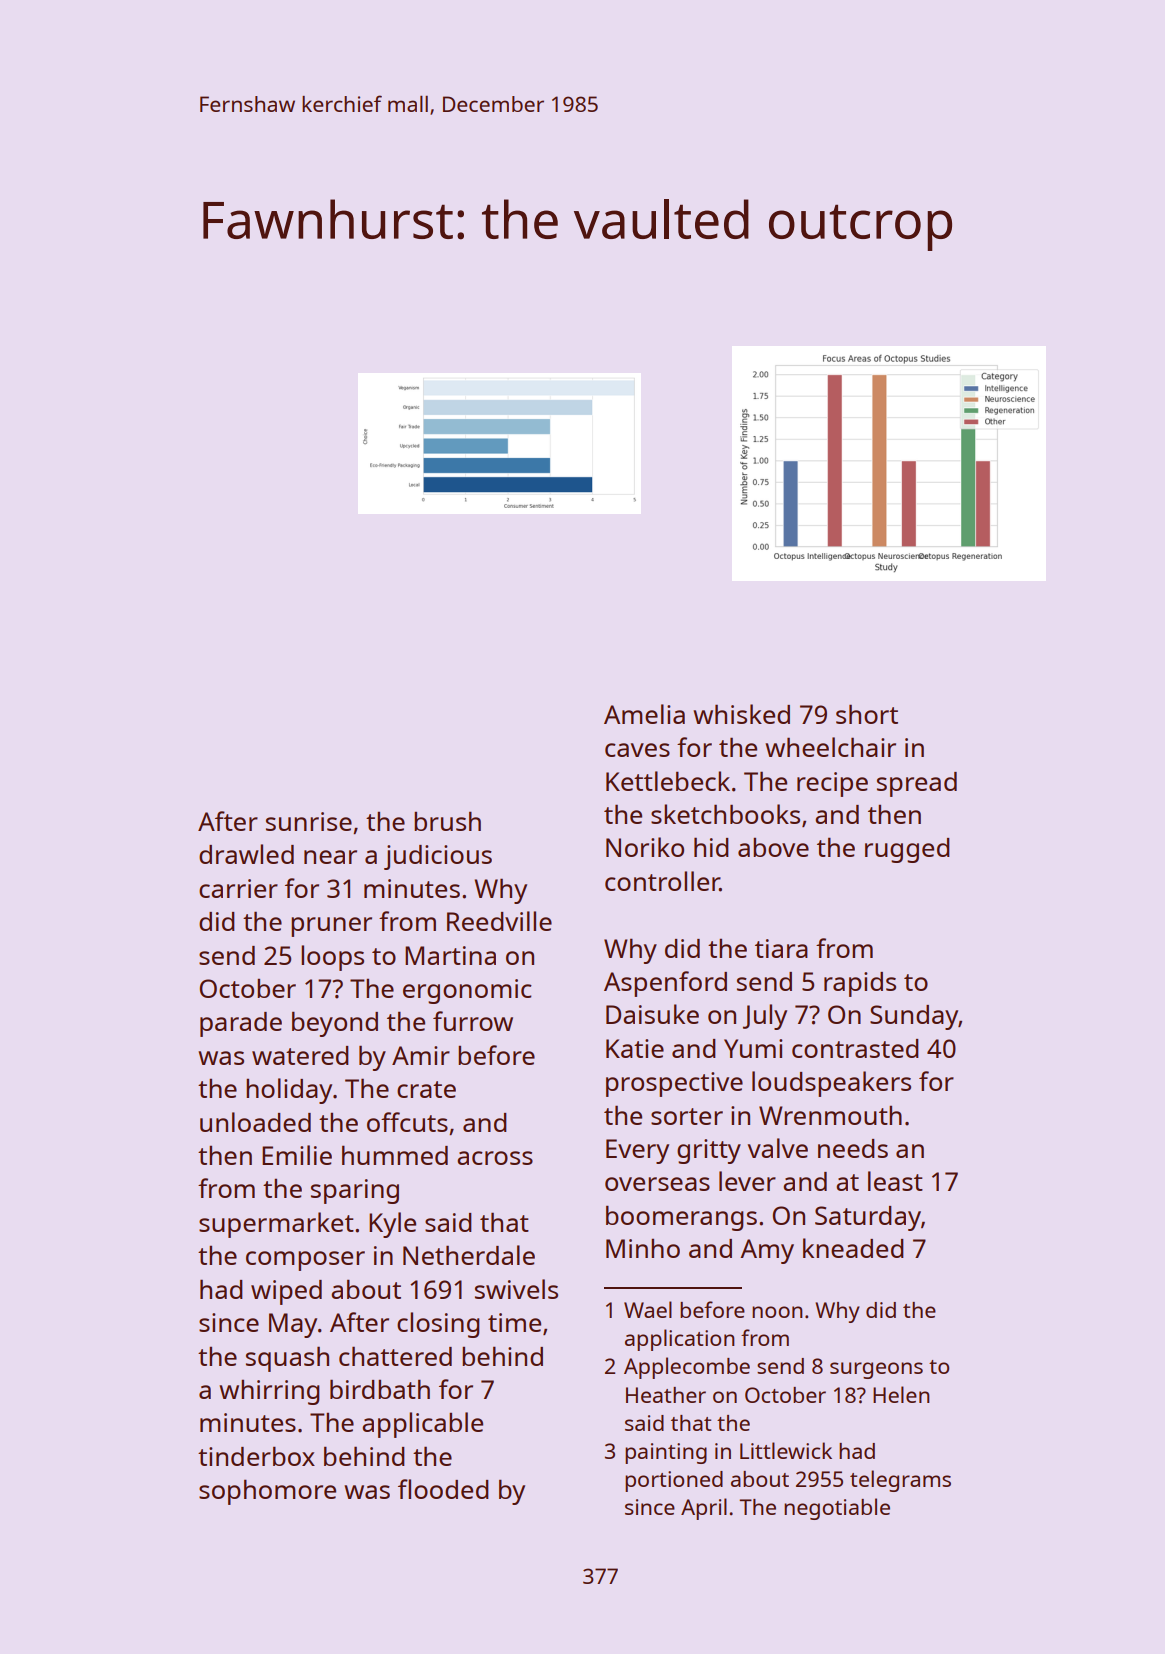  I want to click on sophomore, so click(267, 1492).
